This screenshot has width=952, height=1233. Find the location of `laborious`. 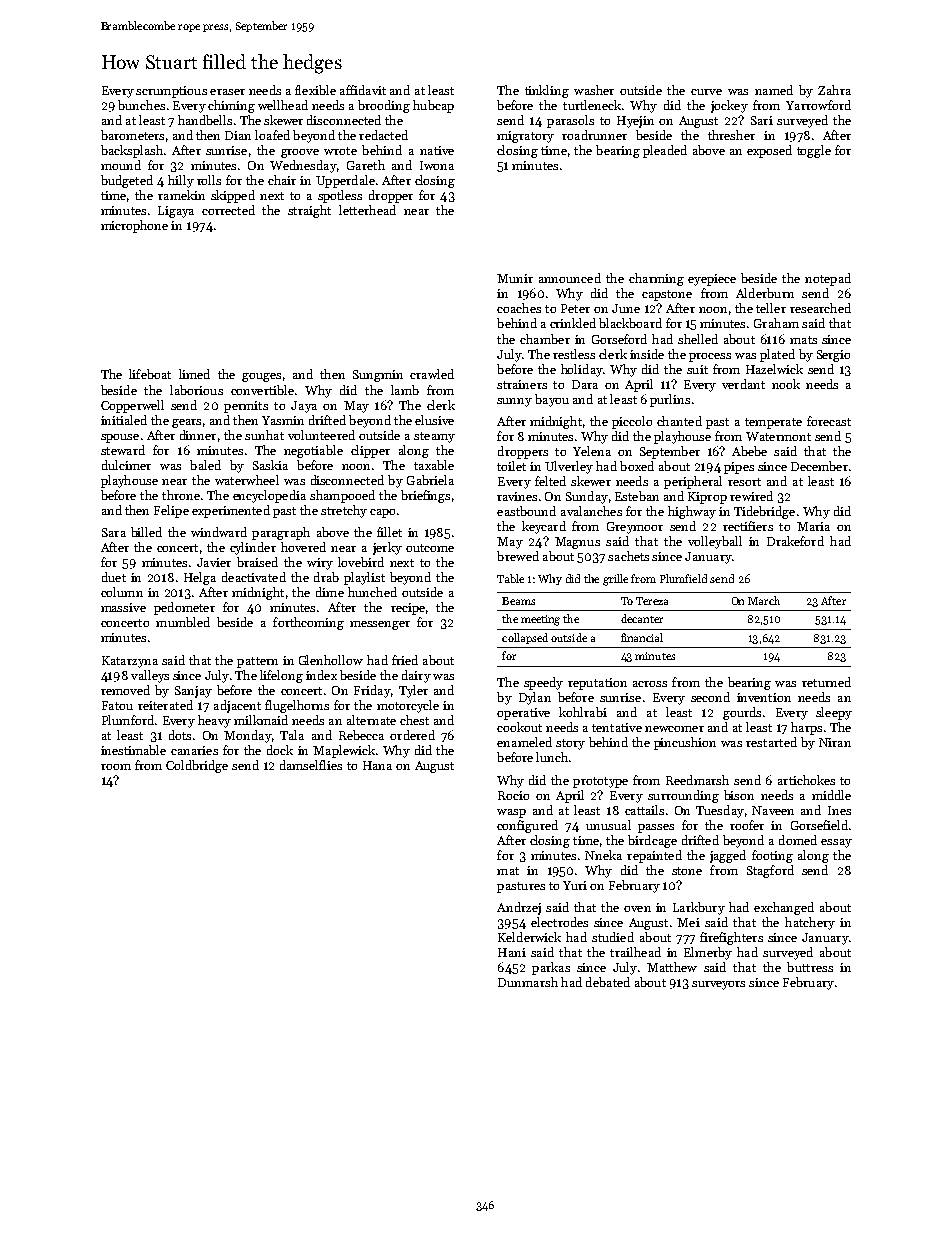

laborious is located at coordinates (196, 390).
